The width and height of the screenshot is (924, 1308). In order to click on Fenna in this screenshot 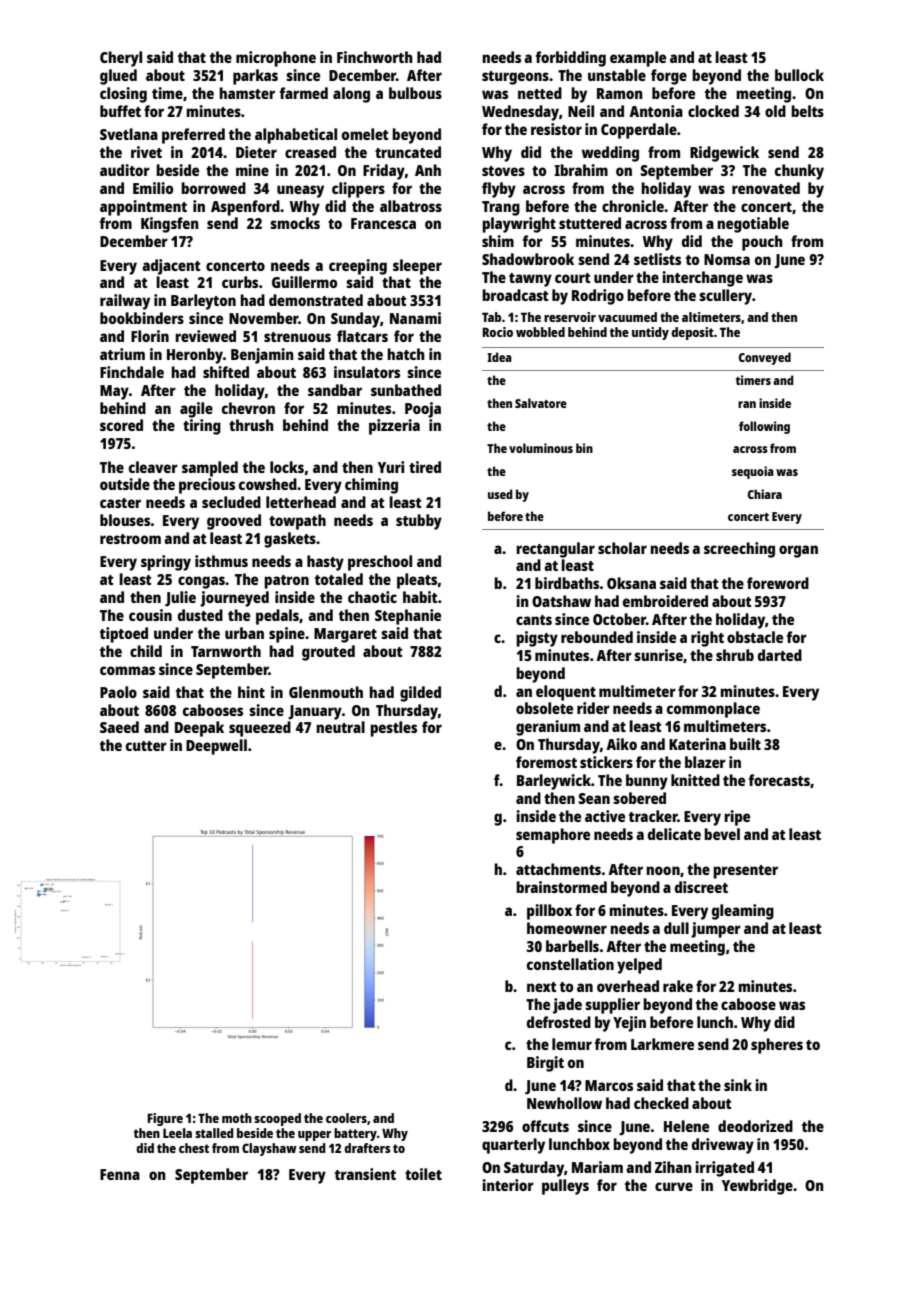, I will do `click(120, 1174)`.
